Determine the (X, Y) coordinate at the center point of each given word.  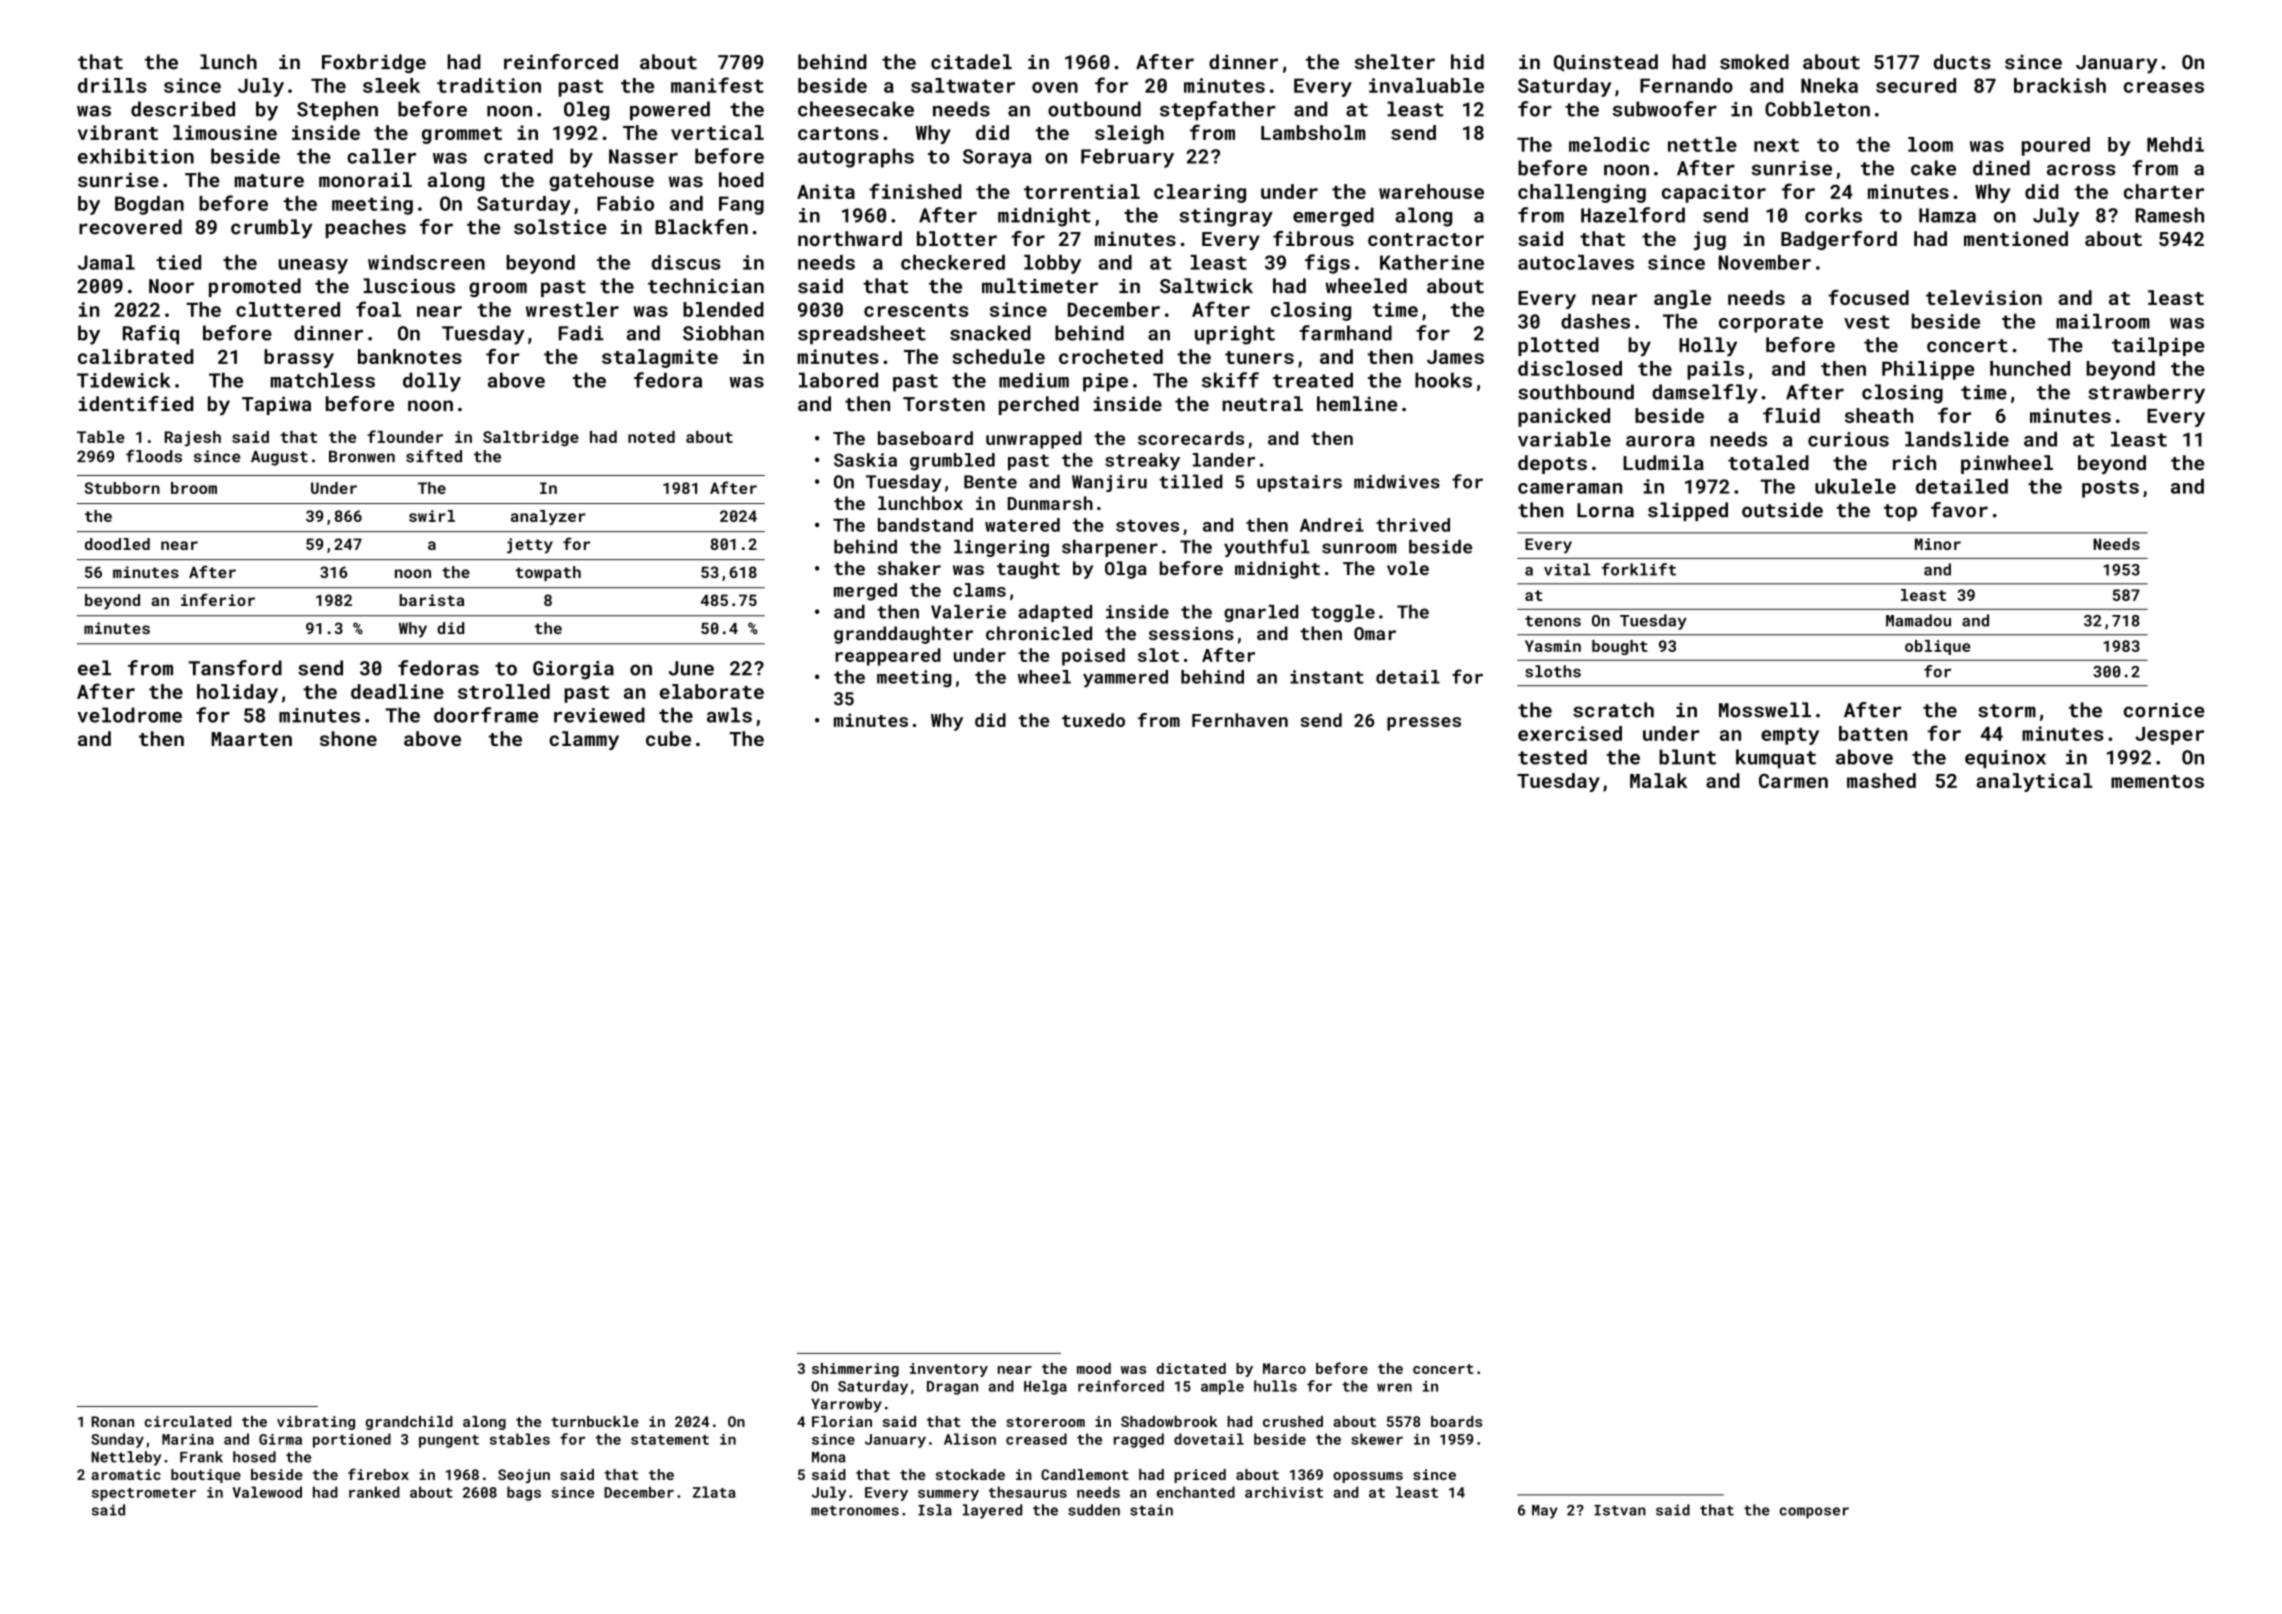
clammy (584, 740)
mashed (1881, 780)
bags (524, 1493)
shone (348, 738)
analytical (2034, 782)
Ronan (113, 1421)
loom (1930, 144)
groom (498, 289)
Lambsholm (1313, 132)
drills (112, 85)
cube (668, 738)
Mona (829, 1457)
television (1984, 297)
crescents (916, 310)
